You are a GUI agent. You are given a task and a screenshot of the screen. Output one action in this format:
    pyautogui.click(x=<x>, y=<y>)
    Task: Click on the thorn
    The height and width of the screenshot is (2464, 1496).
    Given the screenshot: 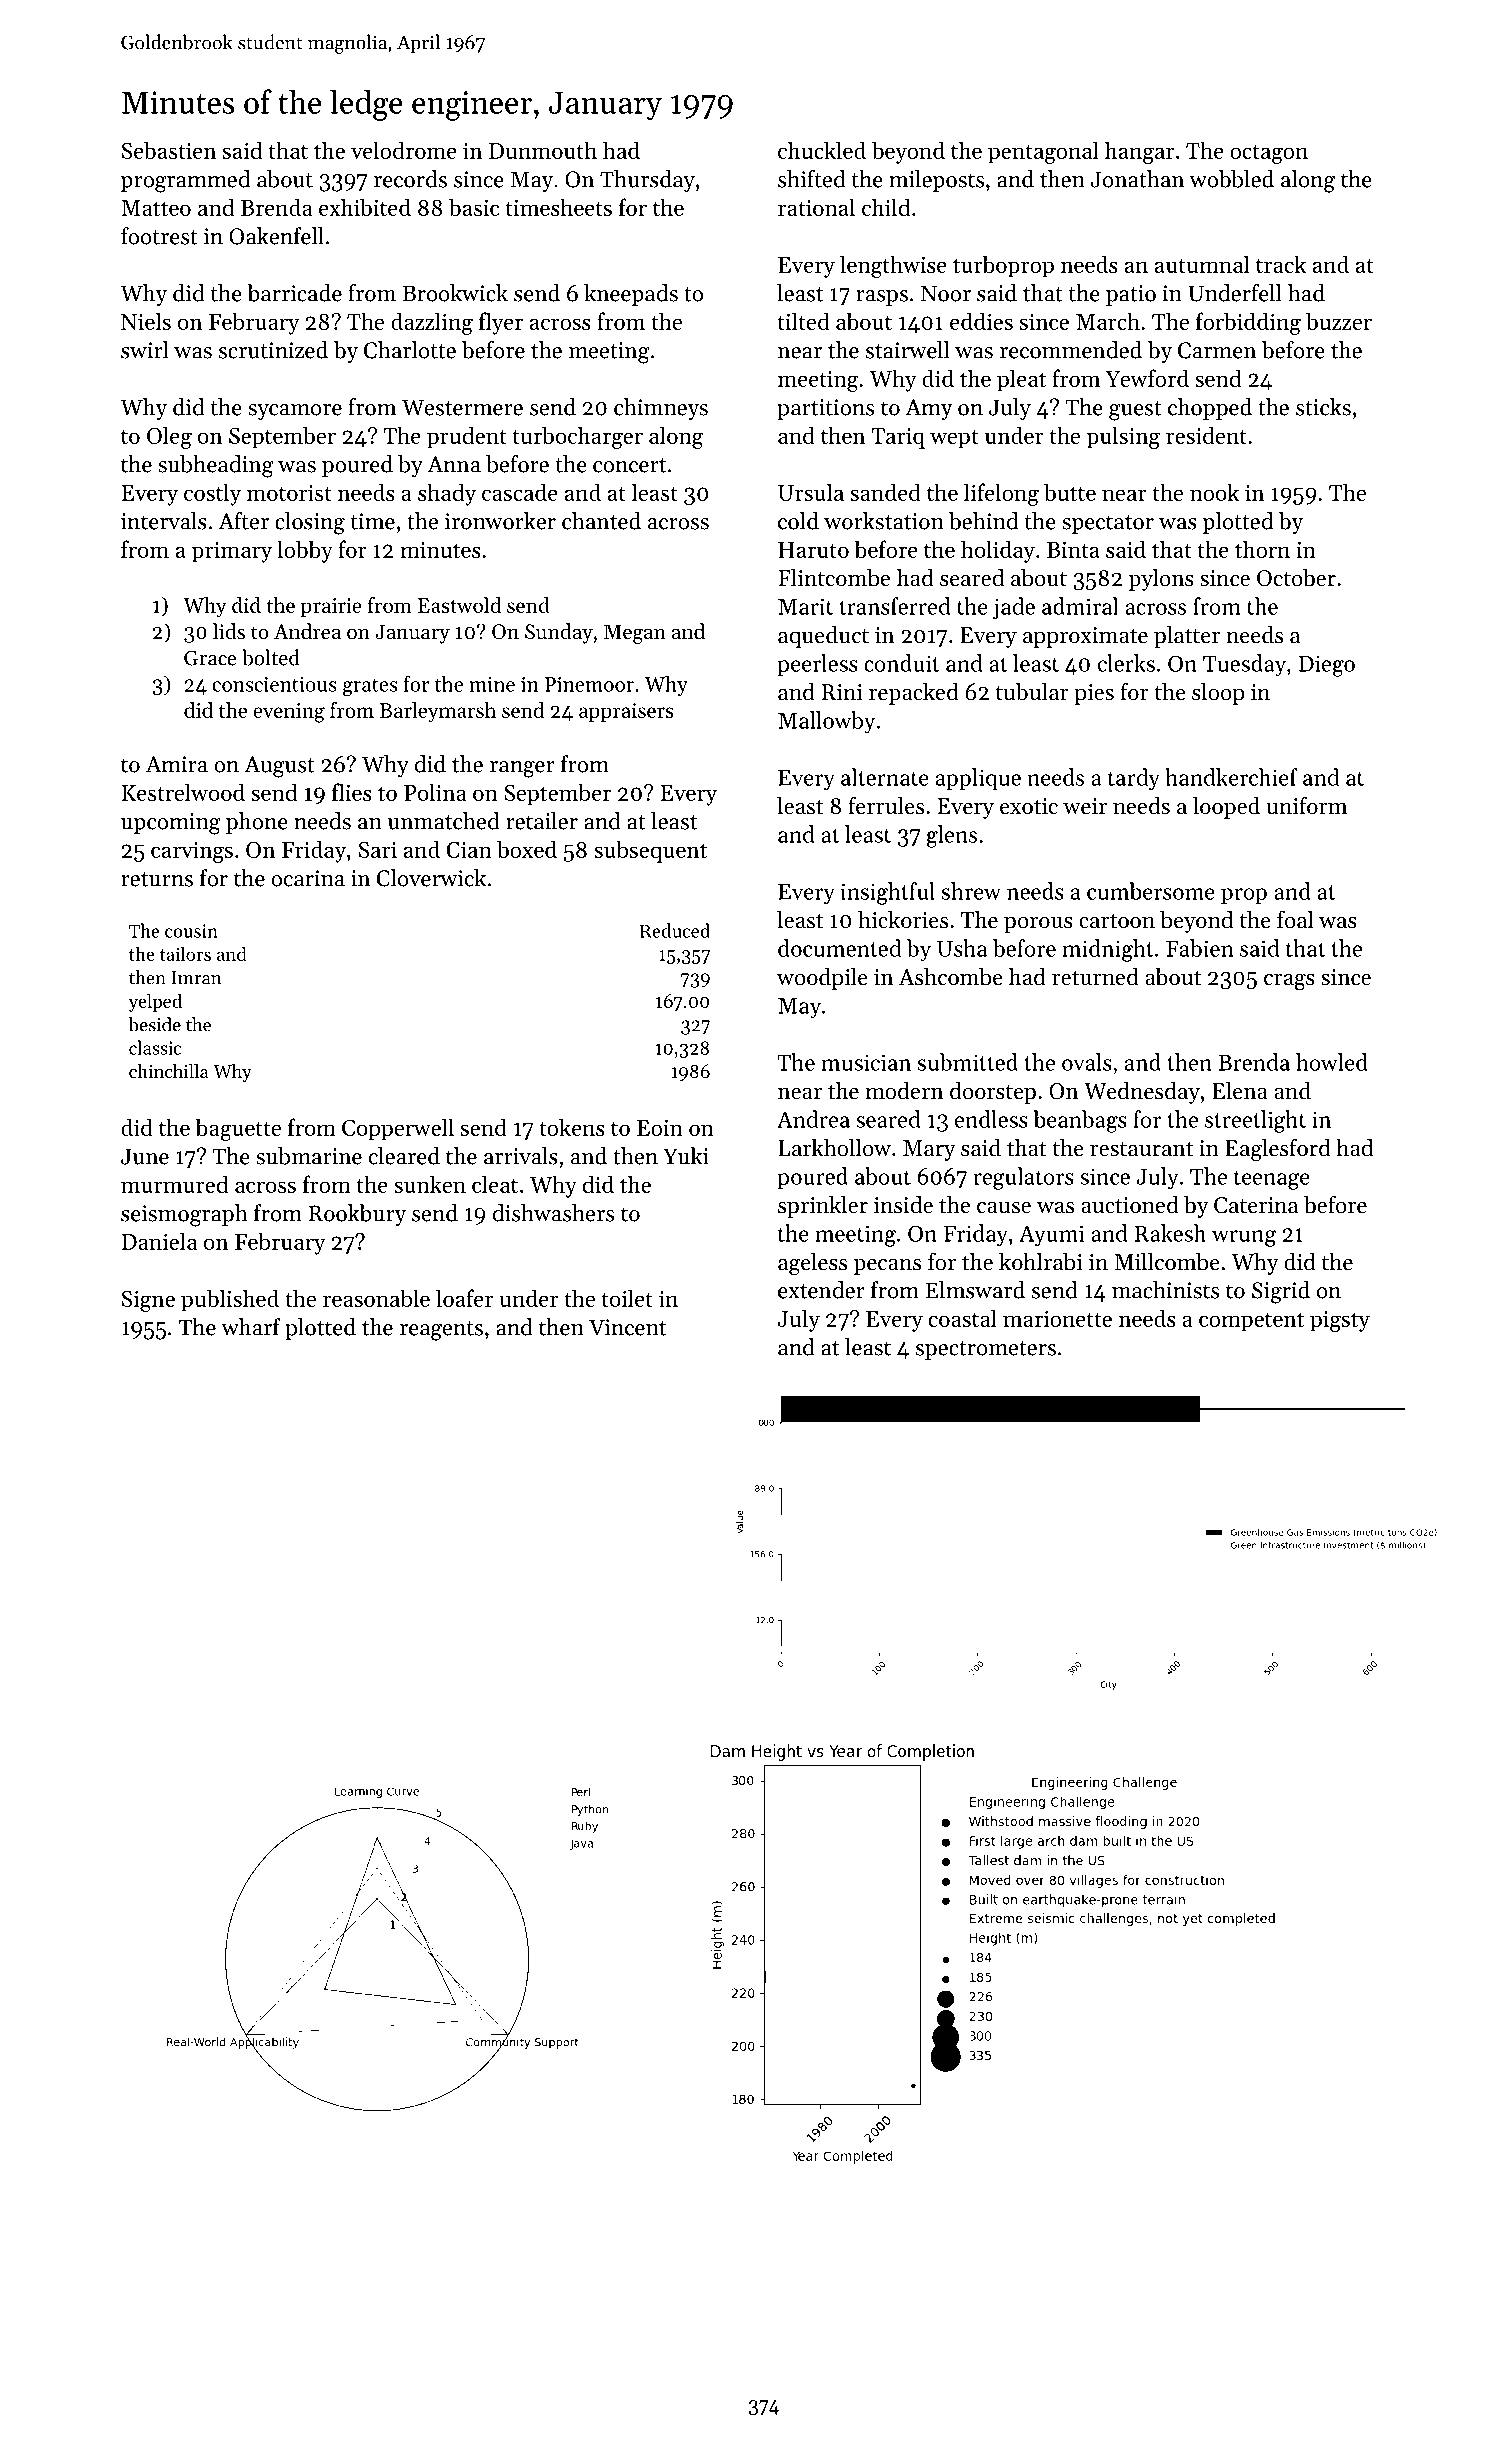 What is the action you would take?
    pyautogui.click(x=1262, y=549)
